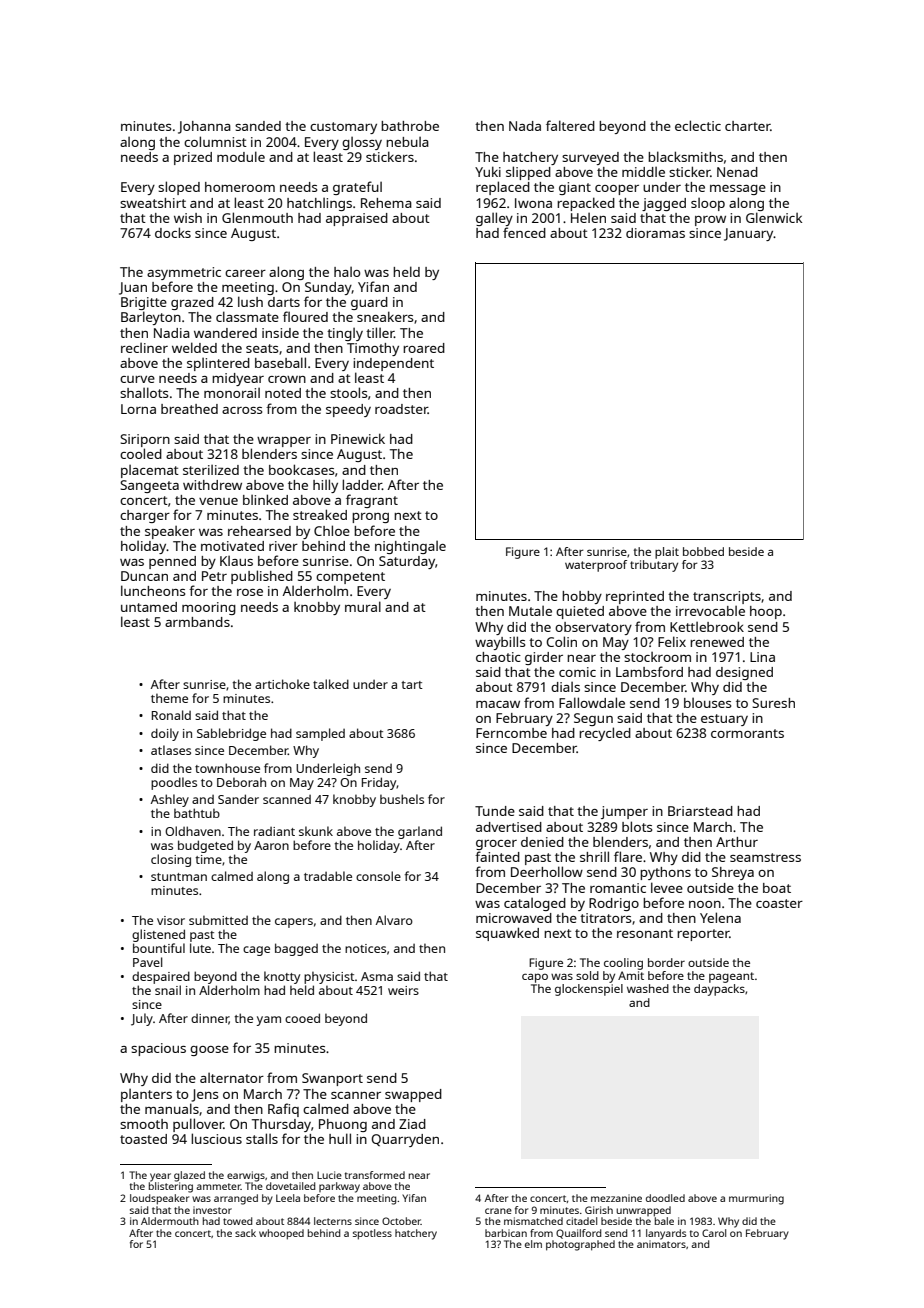 This image has width=924, height=1308. What do you see at coordinates (514, 918) in the image?
I see `microwaved` at bounding box center [514, 918].
